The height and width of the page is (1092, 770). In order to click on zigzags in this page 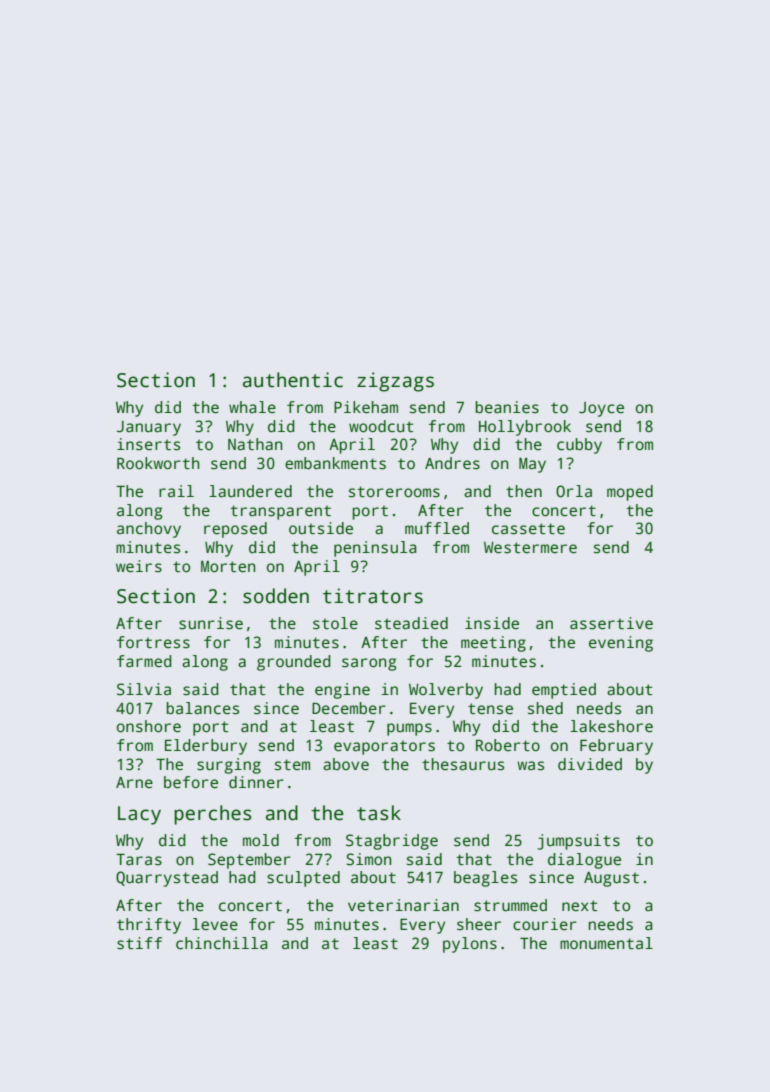, I will do `click(395, 382)`.
